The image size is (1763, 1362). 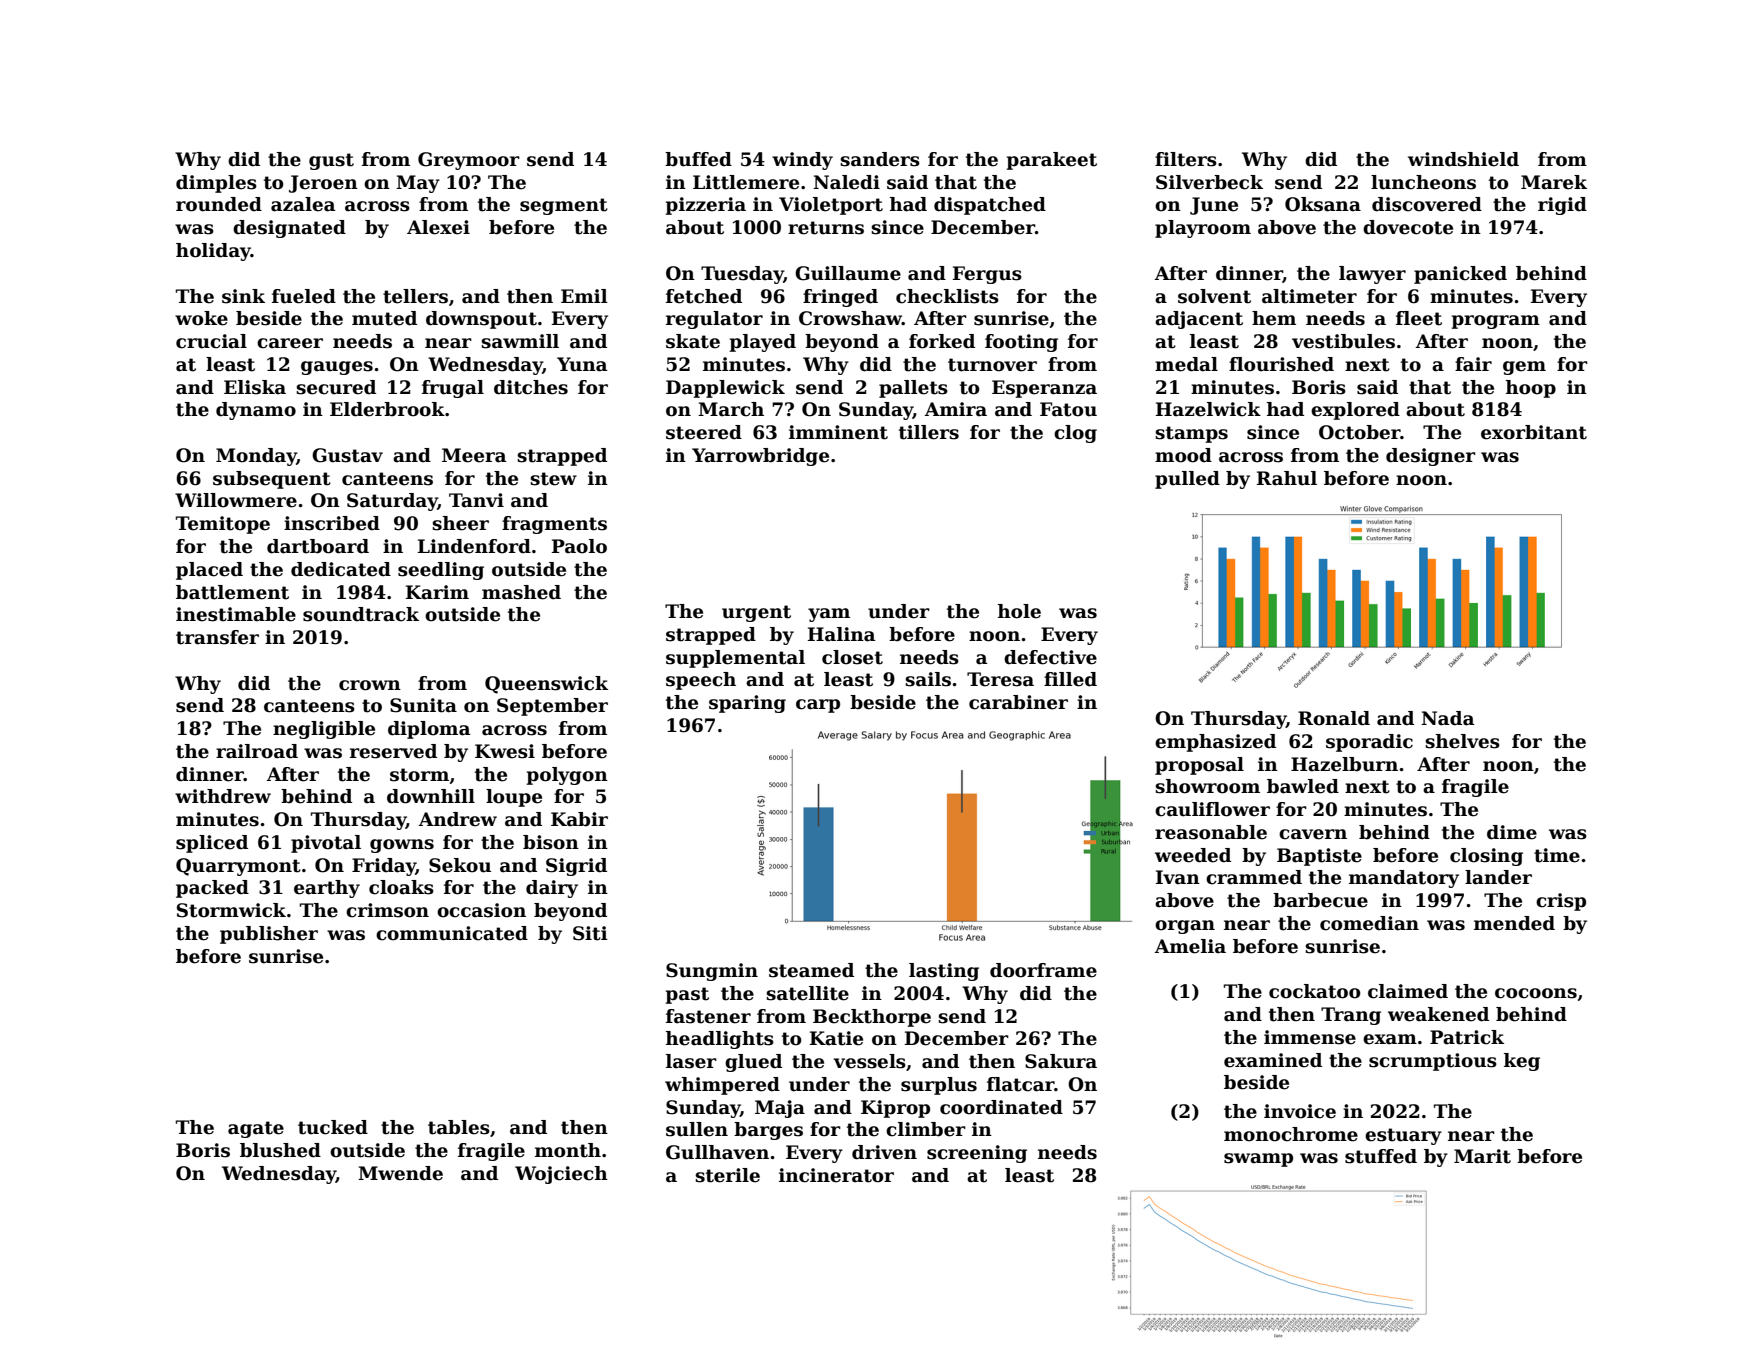 What do you see at coordinates (269, 935) in the screenshot?
I see `publisher` at bounding box center [269, 935].
